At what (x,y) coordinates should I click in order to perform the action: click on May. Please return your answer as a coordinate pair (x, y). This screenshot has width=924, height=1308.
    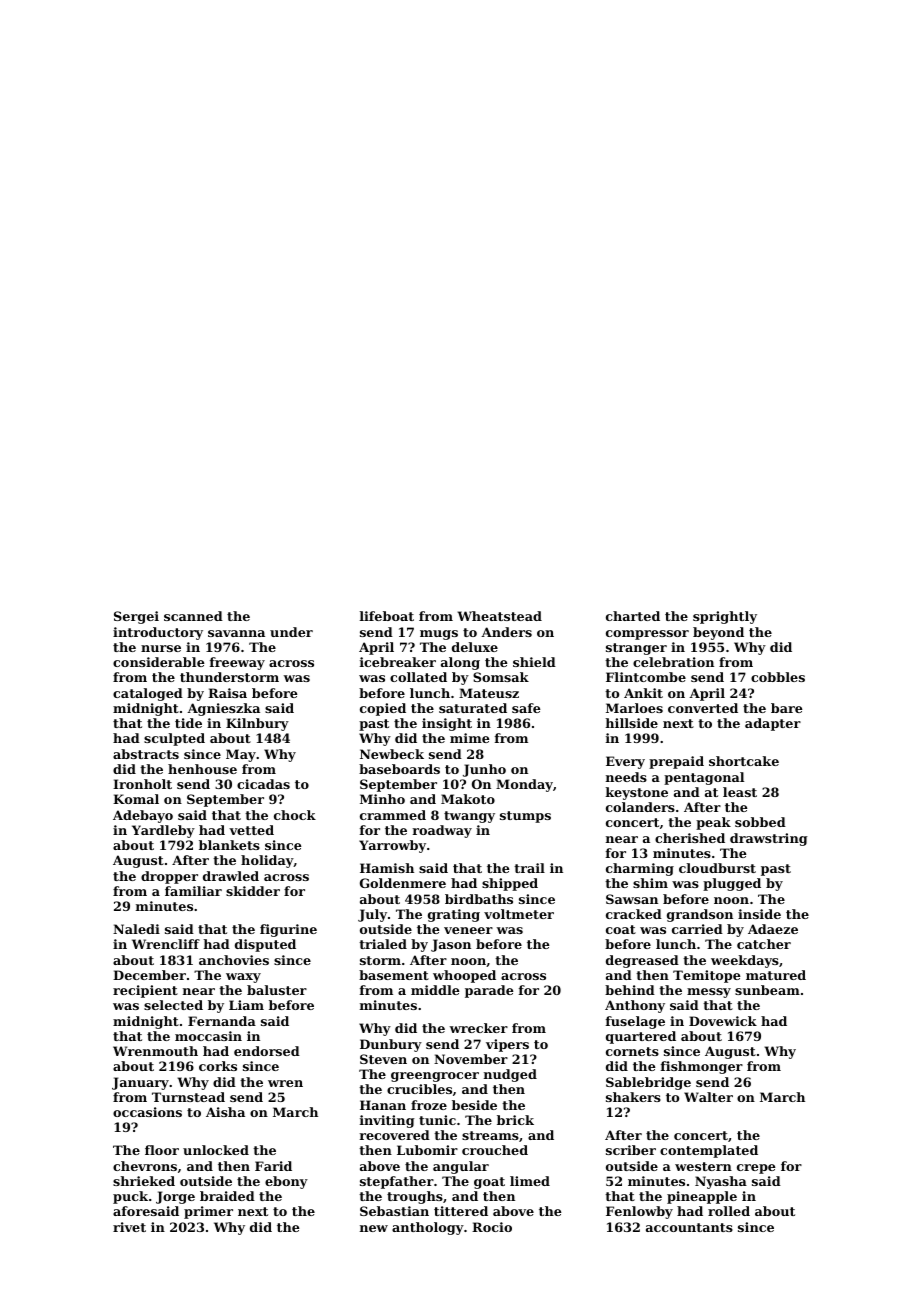
    Looking at the image, I should click on (241, 755).
